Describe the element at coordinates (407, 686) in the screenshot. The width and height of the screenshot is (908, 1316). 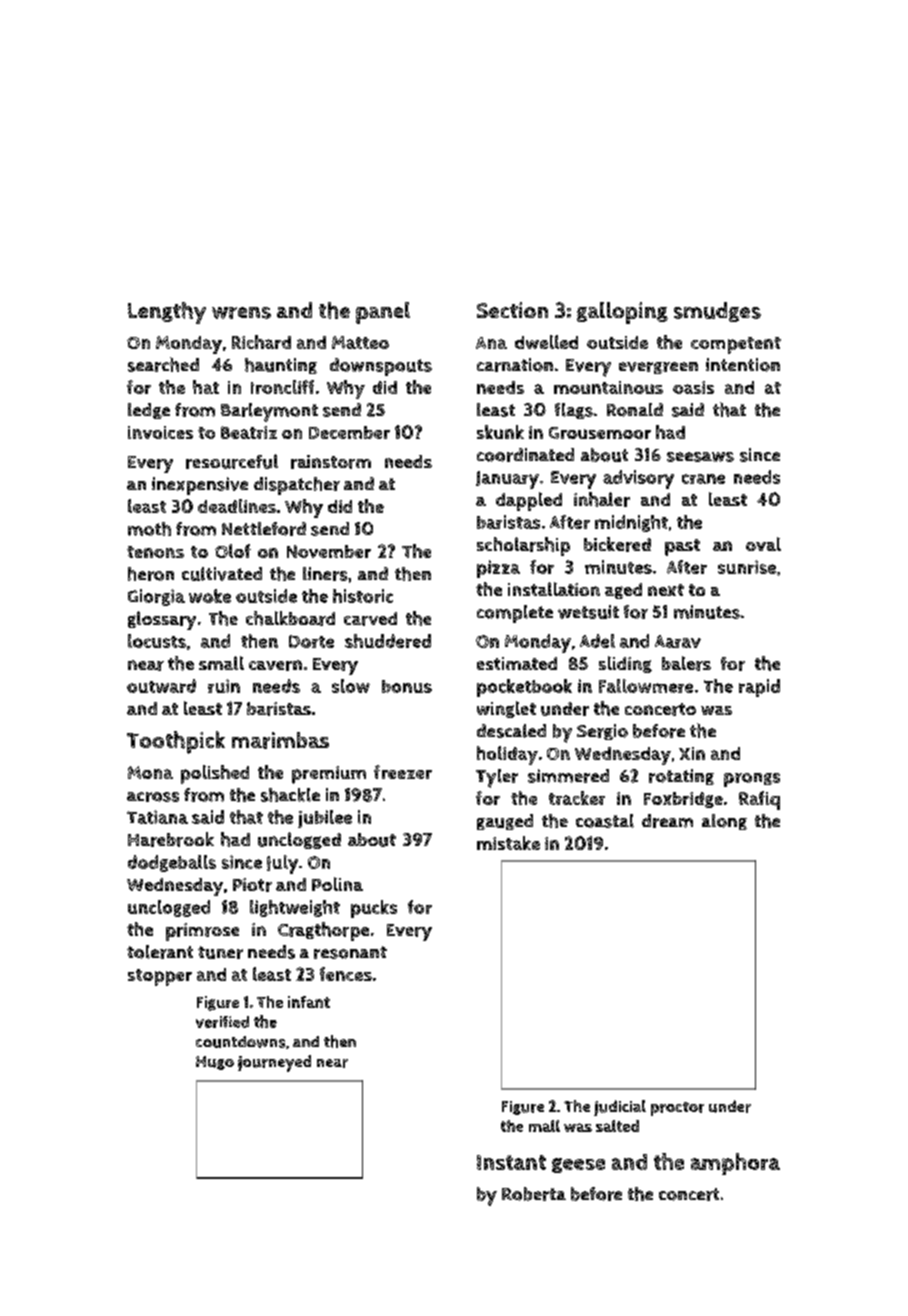
I see `bonus` at that location.
